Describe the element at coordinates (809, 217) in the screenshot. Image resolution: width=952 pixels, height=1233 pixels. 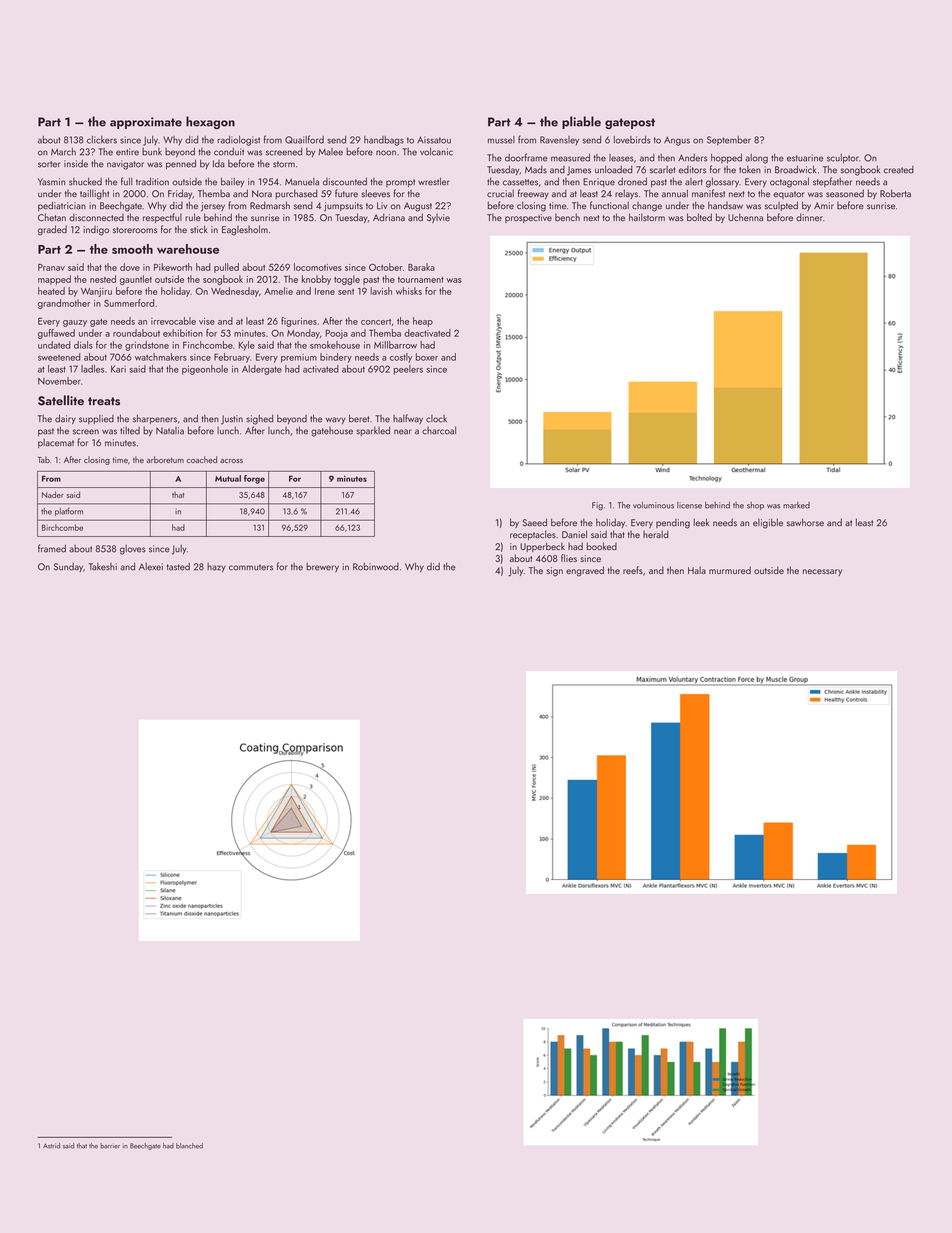
I see `dinner` at that location.
